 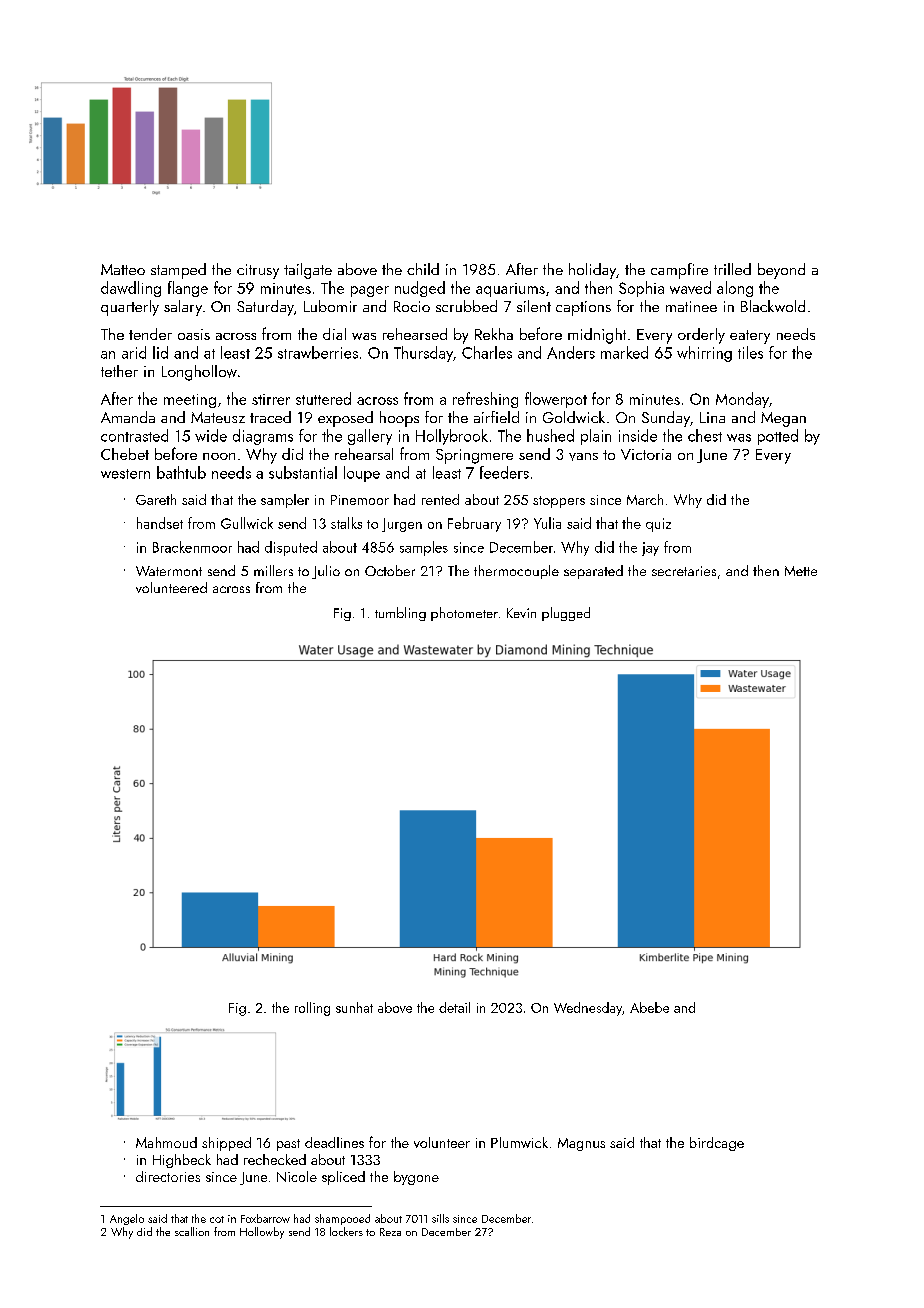 What do you see at coordinates (566, 614) in the image?
I see `plugged` at bounding box center [566, 614].
